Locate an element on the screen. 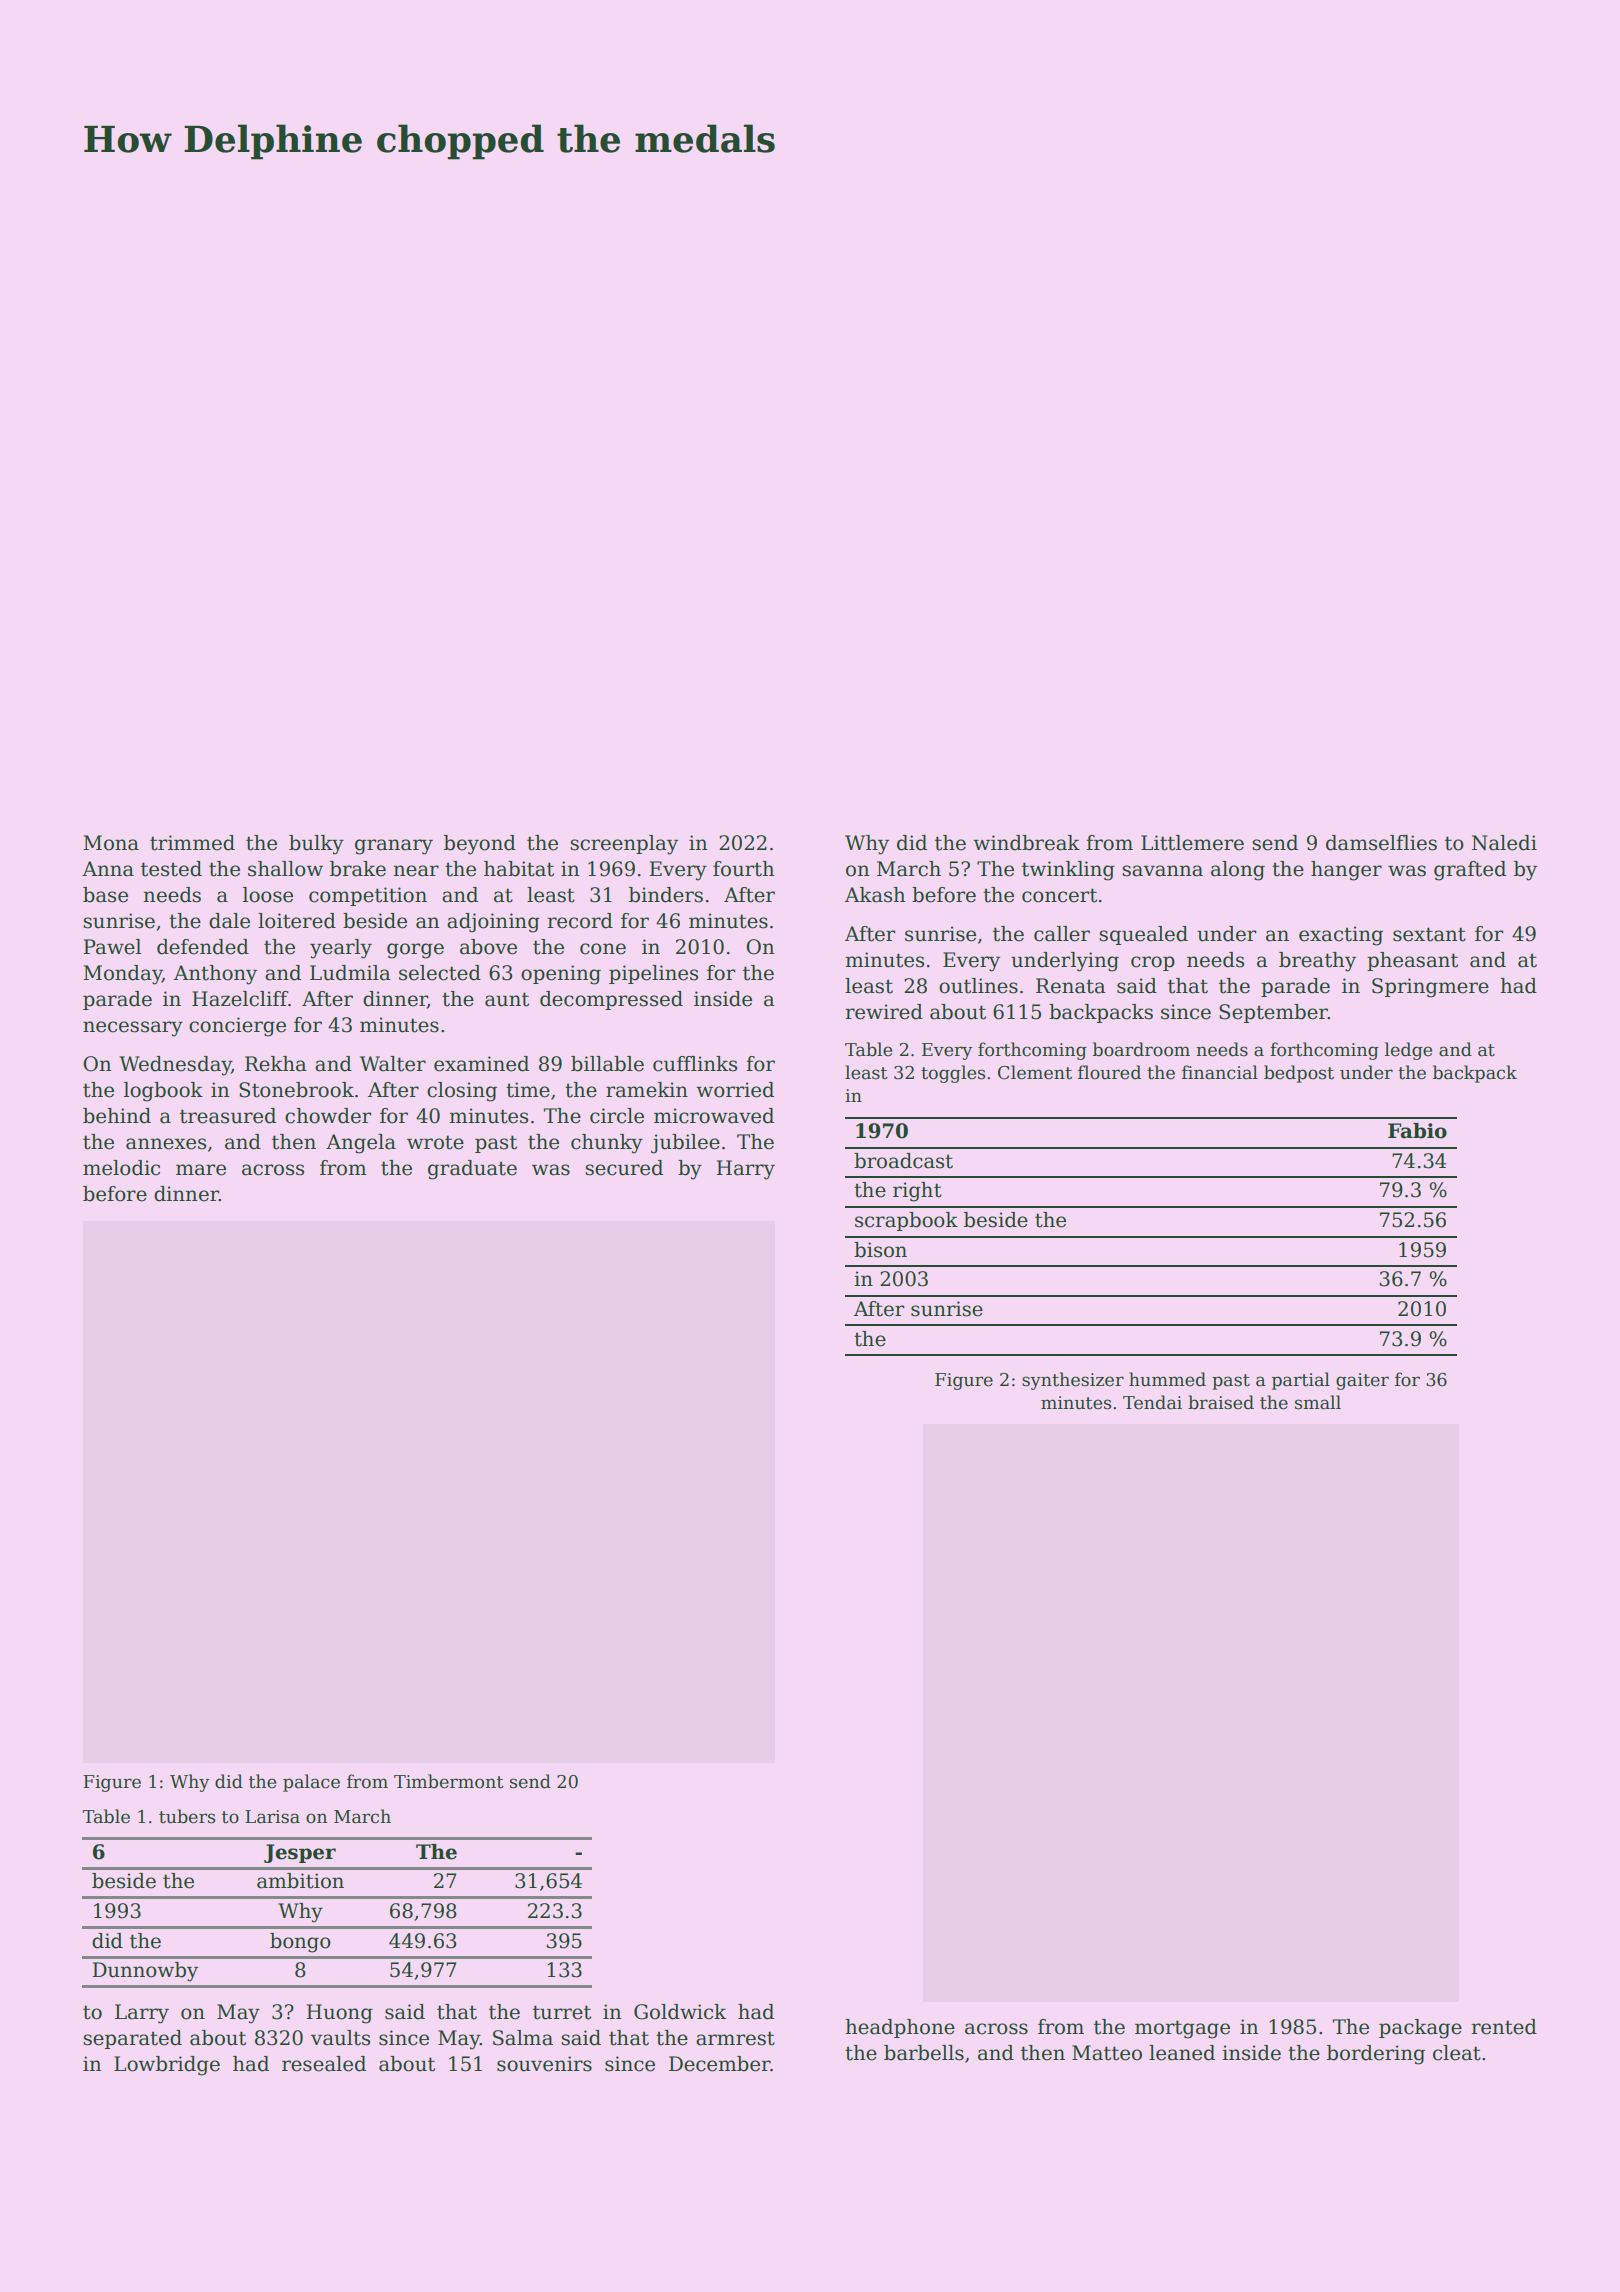 The height and width of the screenshot is (2292, 1620). Timbermont is located at coordinates (449, 1781).
